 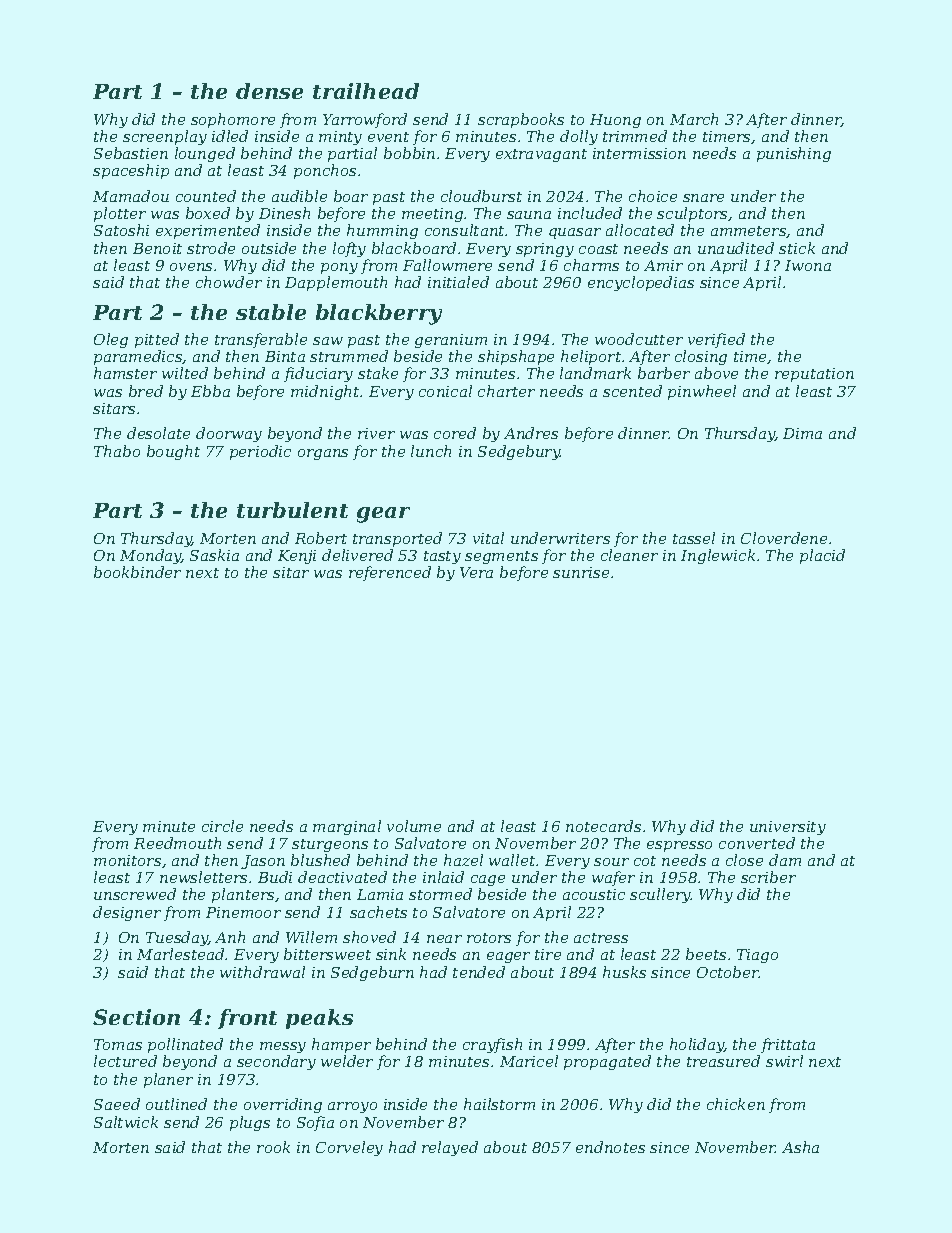 I want to click on welder, so click(x=347, y=1061).
